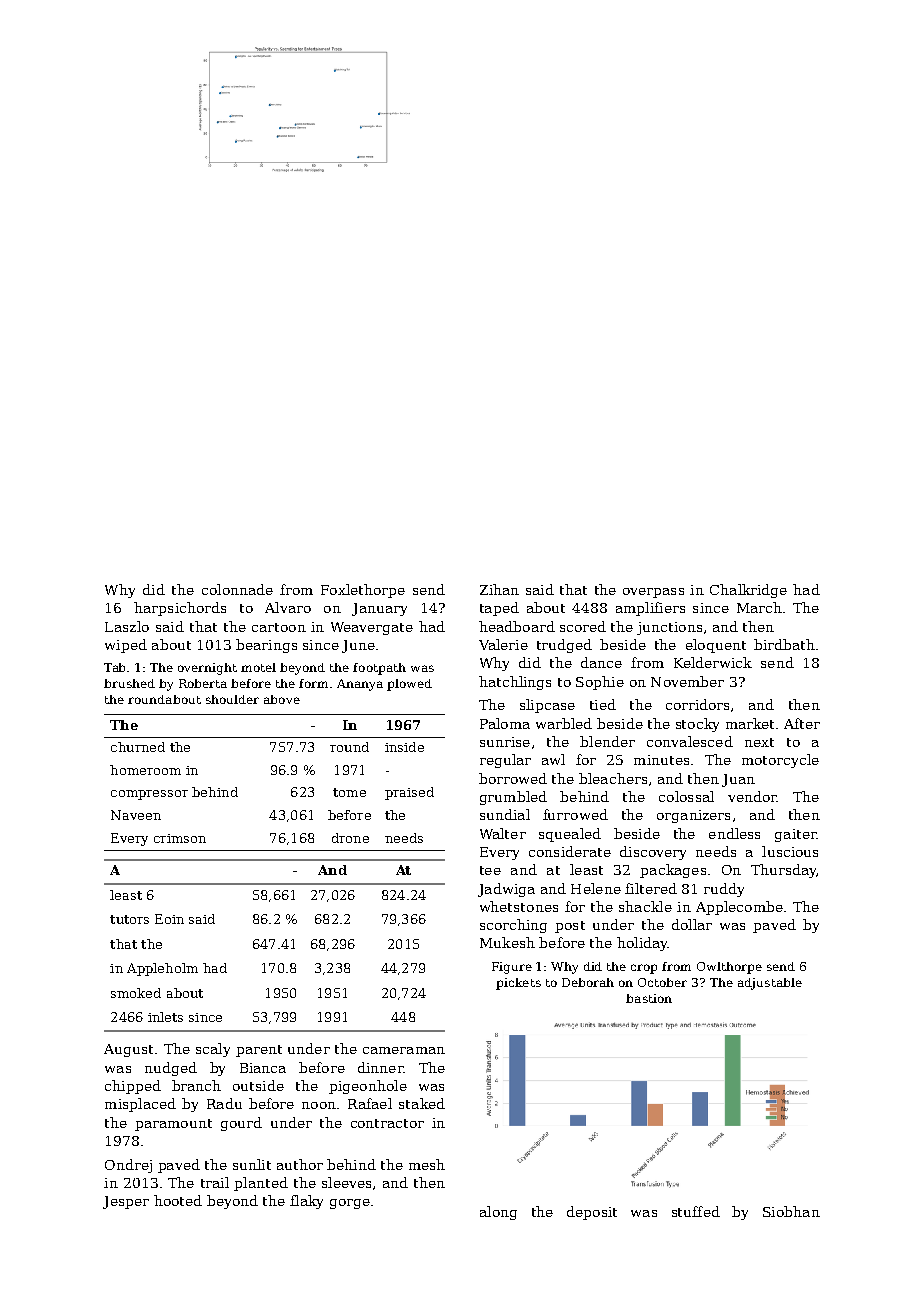 This screenshot has height=1308, width=924. Describe the element at coordinates (169, 919) in the screenshot. I see `Eoin` at that location.
